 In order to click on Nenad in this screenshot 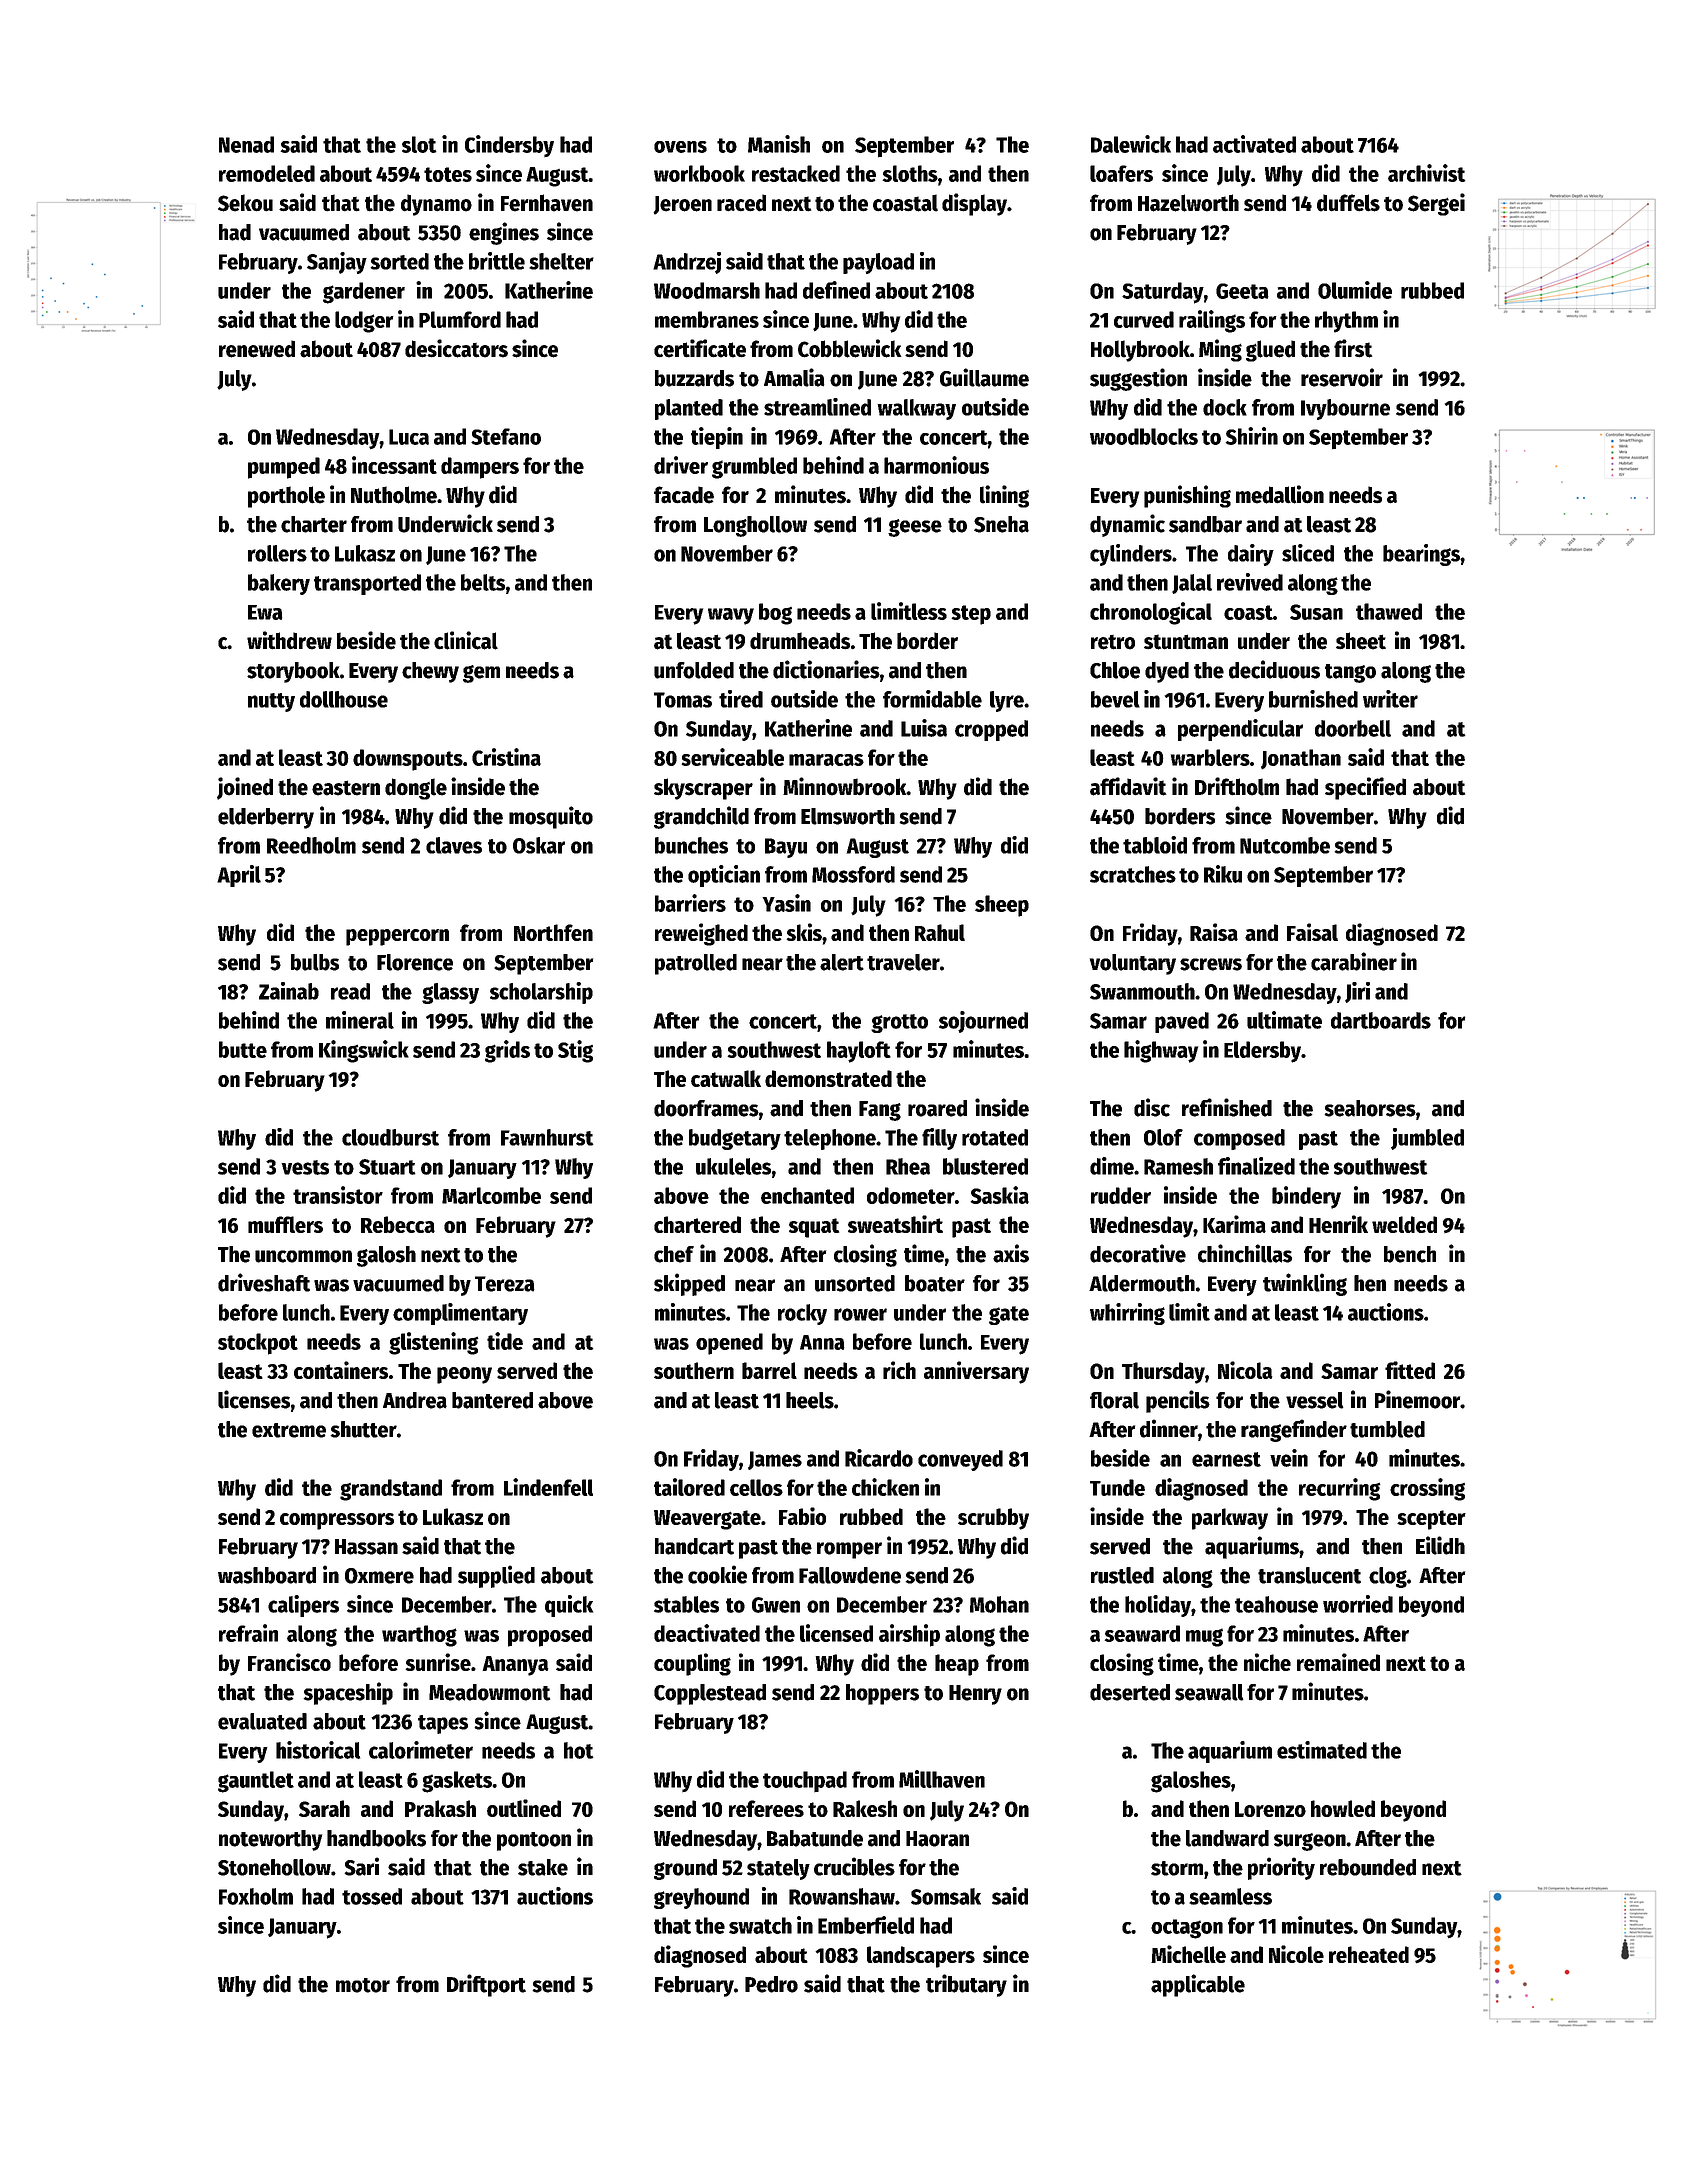, I will do `click(246, 144)`.
